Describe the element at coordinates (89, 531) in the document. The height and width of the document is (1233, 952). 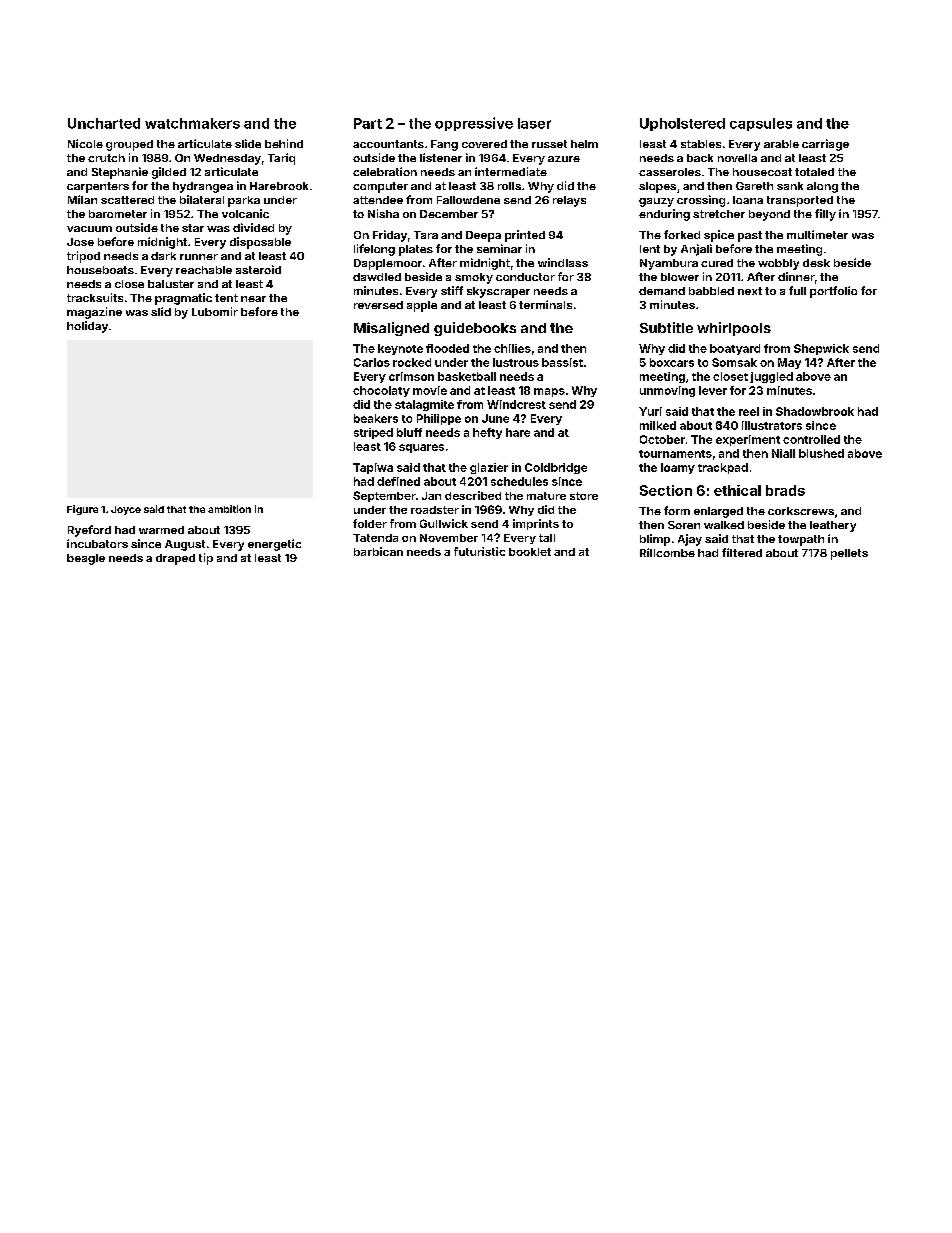
I see `Ryeford` at that location.
